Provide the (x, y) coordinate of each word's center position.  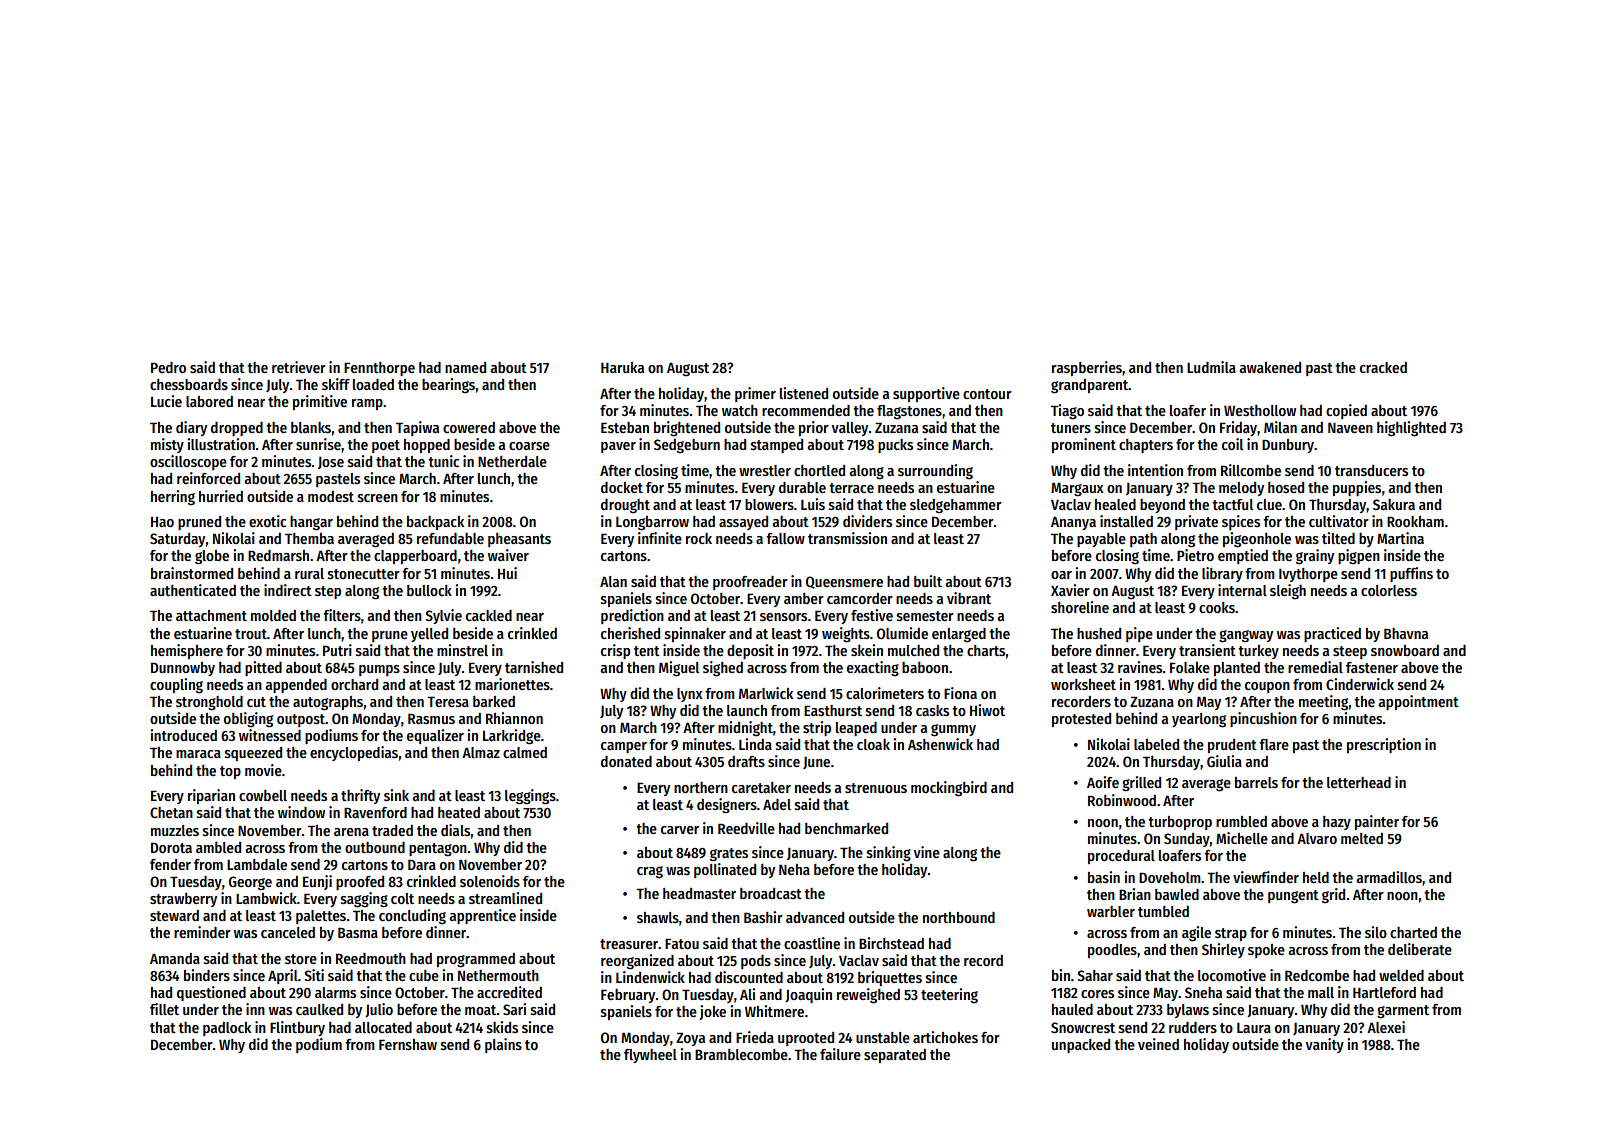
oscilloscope (188, 462)
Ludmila (1211, 367)
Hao (162, 522)
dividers (867, 521)
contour (987, 394)
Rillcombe (1251, 470)
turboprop (1180, 823)
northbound (959, 917)
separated (895, 1056)
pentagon (438, 850)
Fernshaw (408, 1044)
